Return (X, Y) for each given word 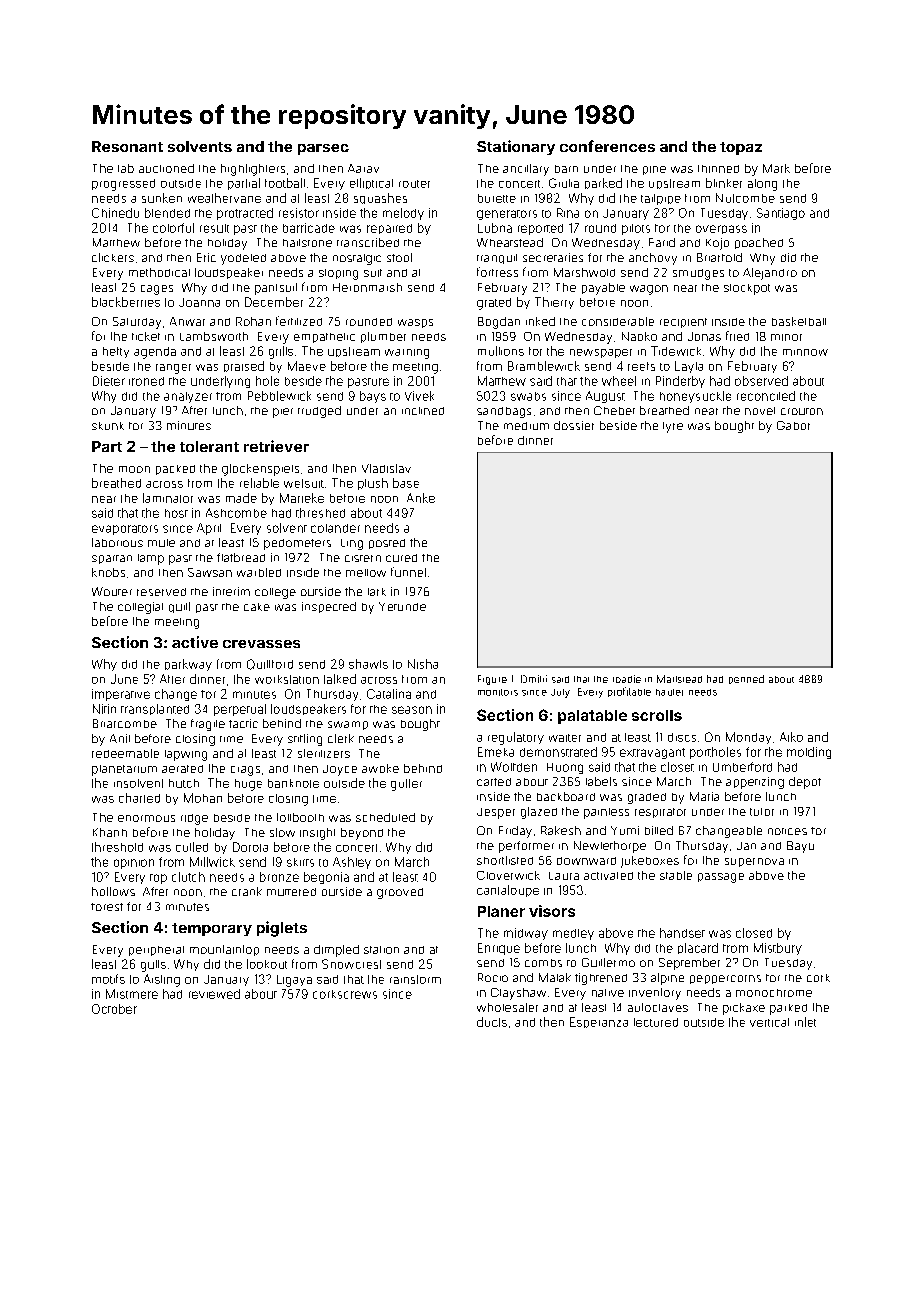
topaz (741, 148)
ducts (492, 1022)
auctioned (166, 168)
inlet (805, 1022)
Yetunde (402, 606)
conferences (607, 146)
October (114, 1009)
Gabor (793, 425)
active (195, 642)
